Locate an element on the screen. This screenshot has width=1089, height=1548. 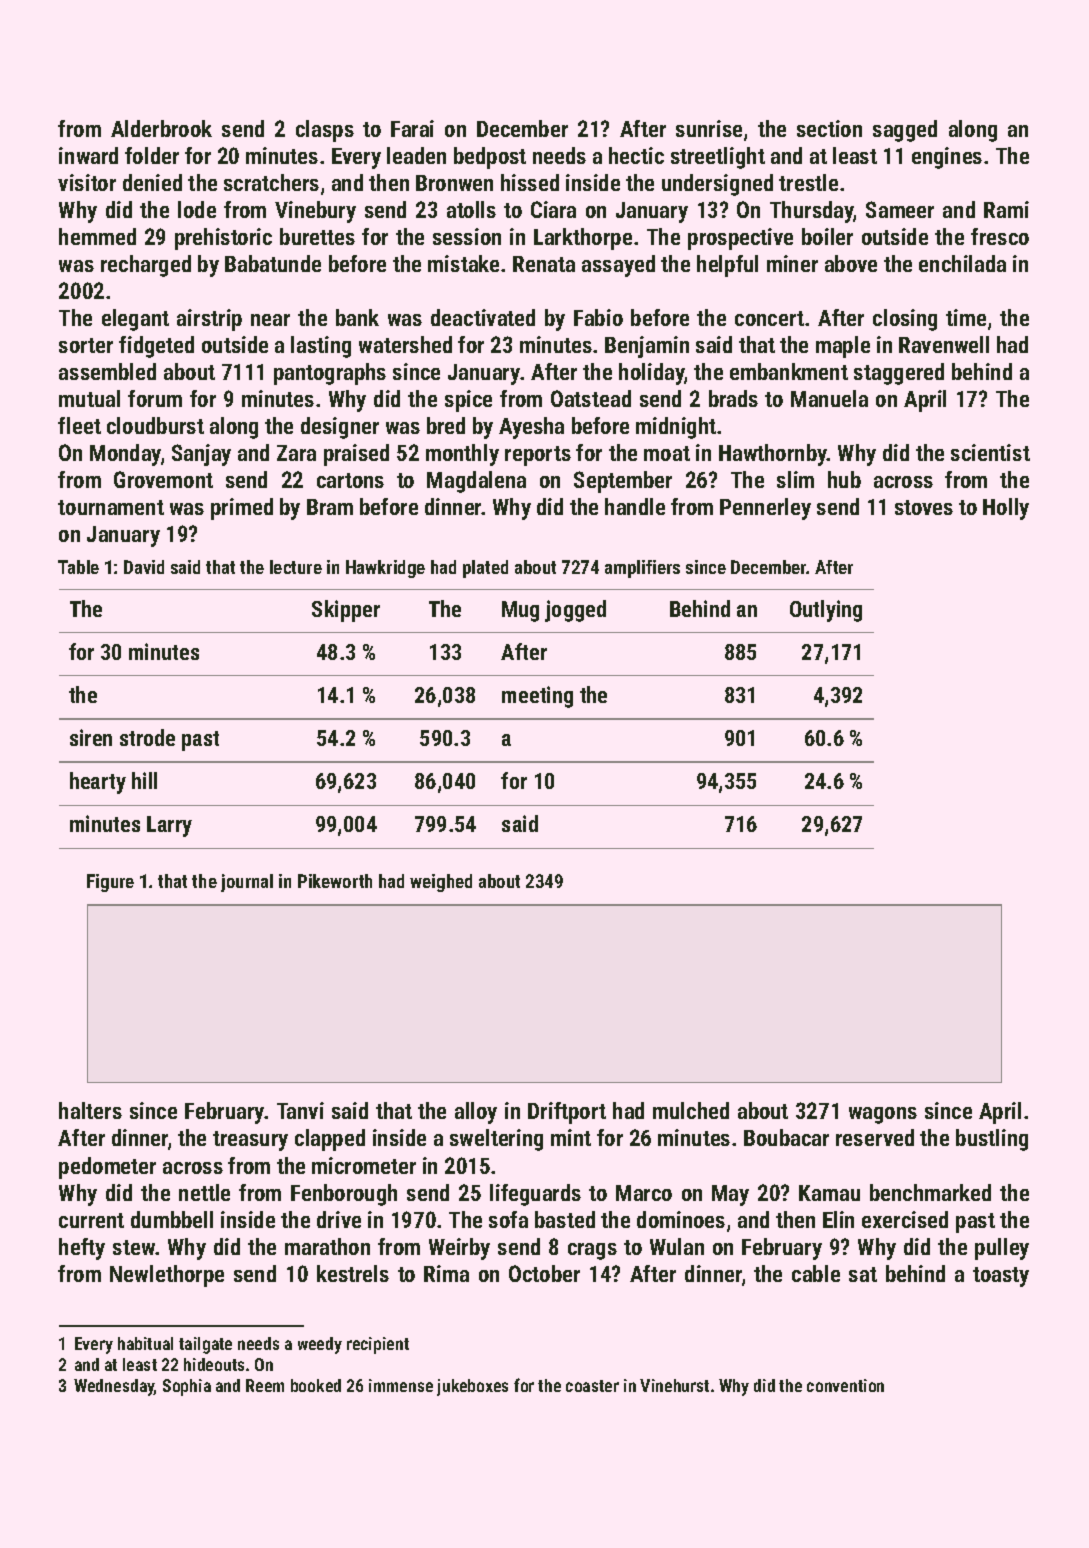
Holly is located at coordinates (1006, 509).
